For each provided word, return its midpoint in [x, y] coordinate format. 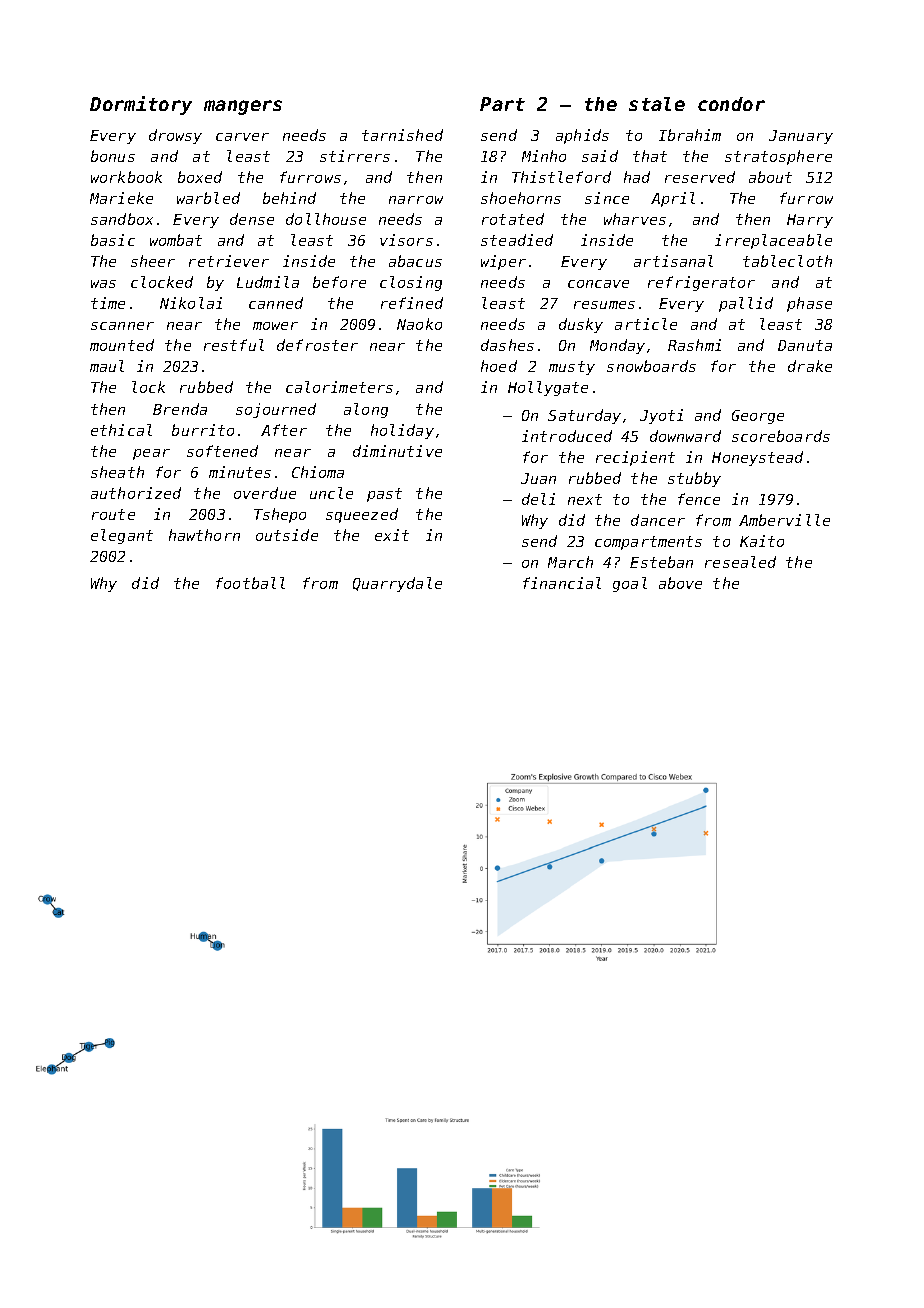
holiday [402, 431]
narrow [416, 200]
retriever [229, 261]
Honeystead [757, 458]
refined [412, 303]
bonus [113, 156]
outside [287, 535]
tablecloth [787, 261]
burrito [203, 430]
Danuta [805, 345]
